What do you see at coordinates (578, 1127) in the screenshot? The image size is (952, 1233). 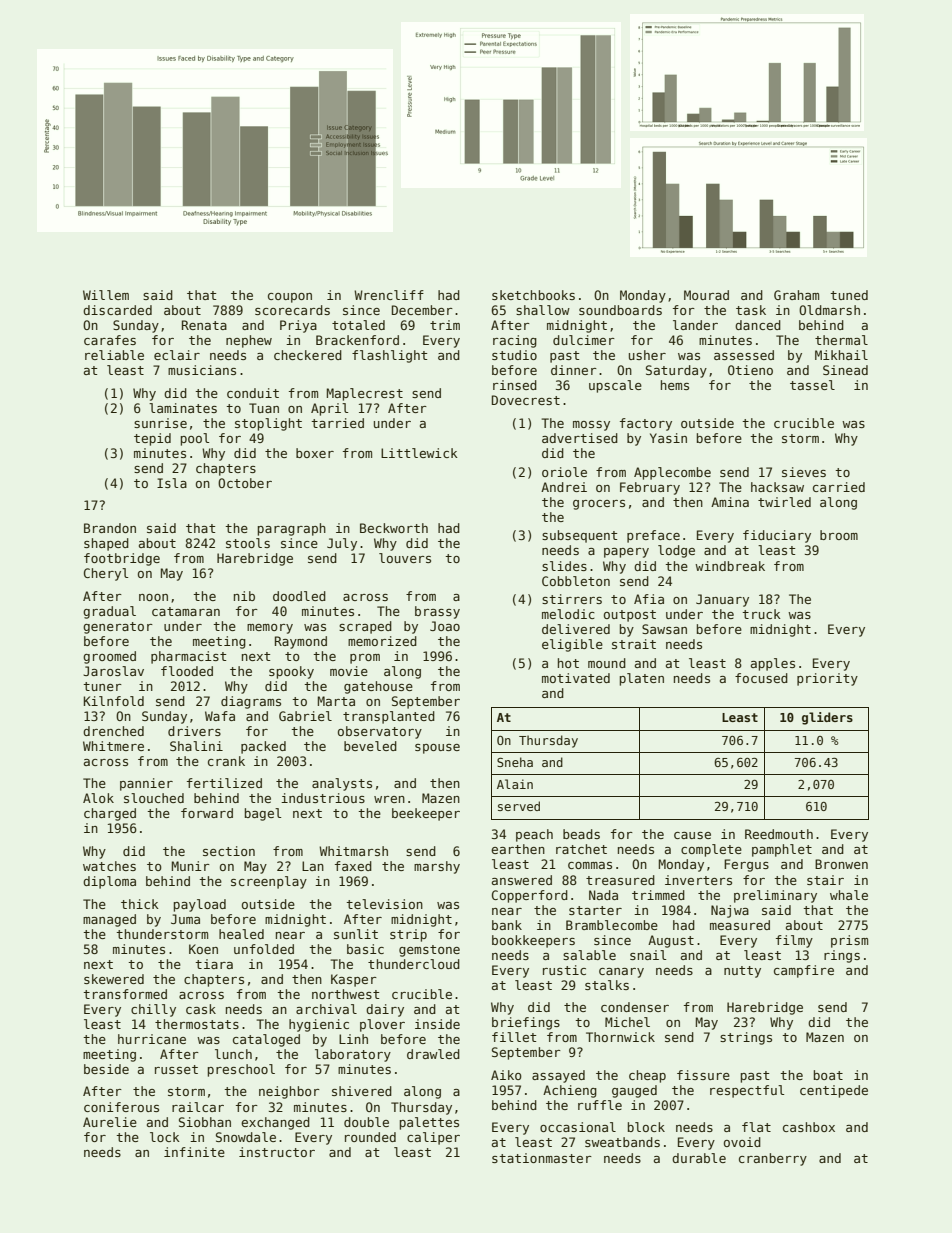 I see `occasional` at bounding box center [578, 1127].
